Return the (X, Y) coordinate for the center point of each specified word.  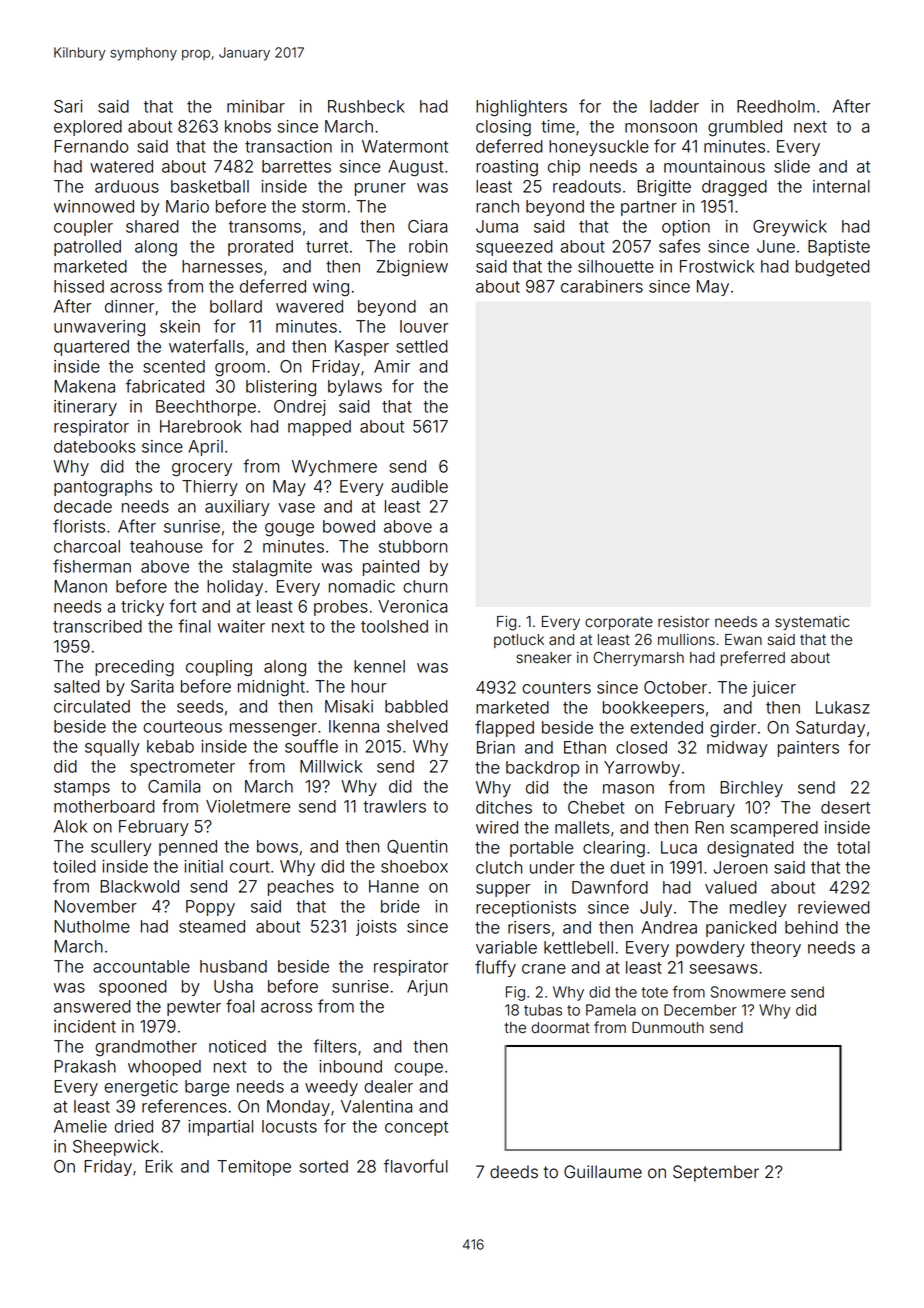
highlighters (521, 108)
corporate (619, 623)
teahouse (166, 546)
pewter (194, 1008)
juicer (774, 689)
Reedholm (776, 106)
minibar (256, 106)
